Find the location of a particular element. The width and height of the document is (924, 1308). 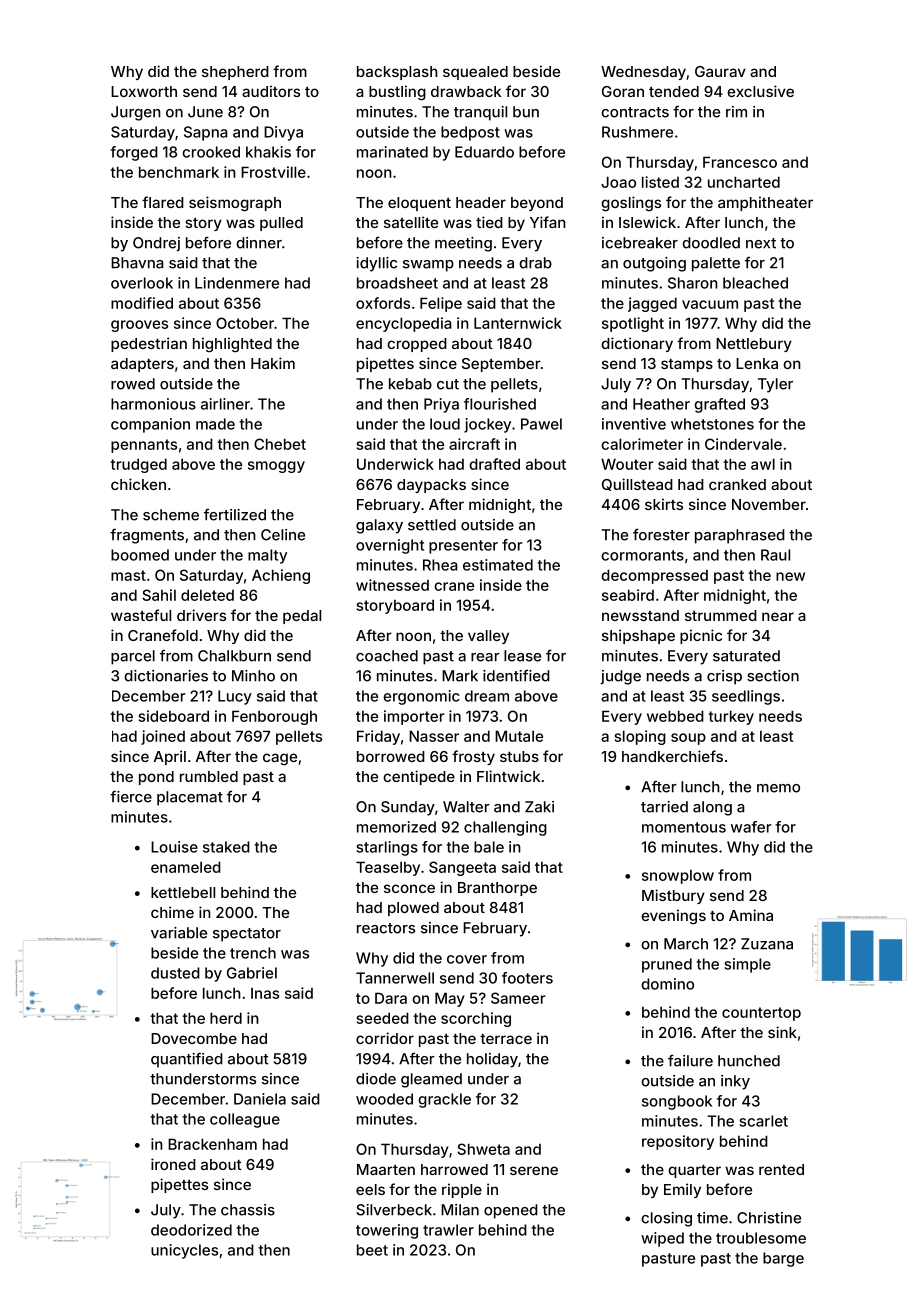

backsplash is located at coordinates (397, 73).
